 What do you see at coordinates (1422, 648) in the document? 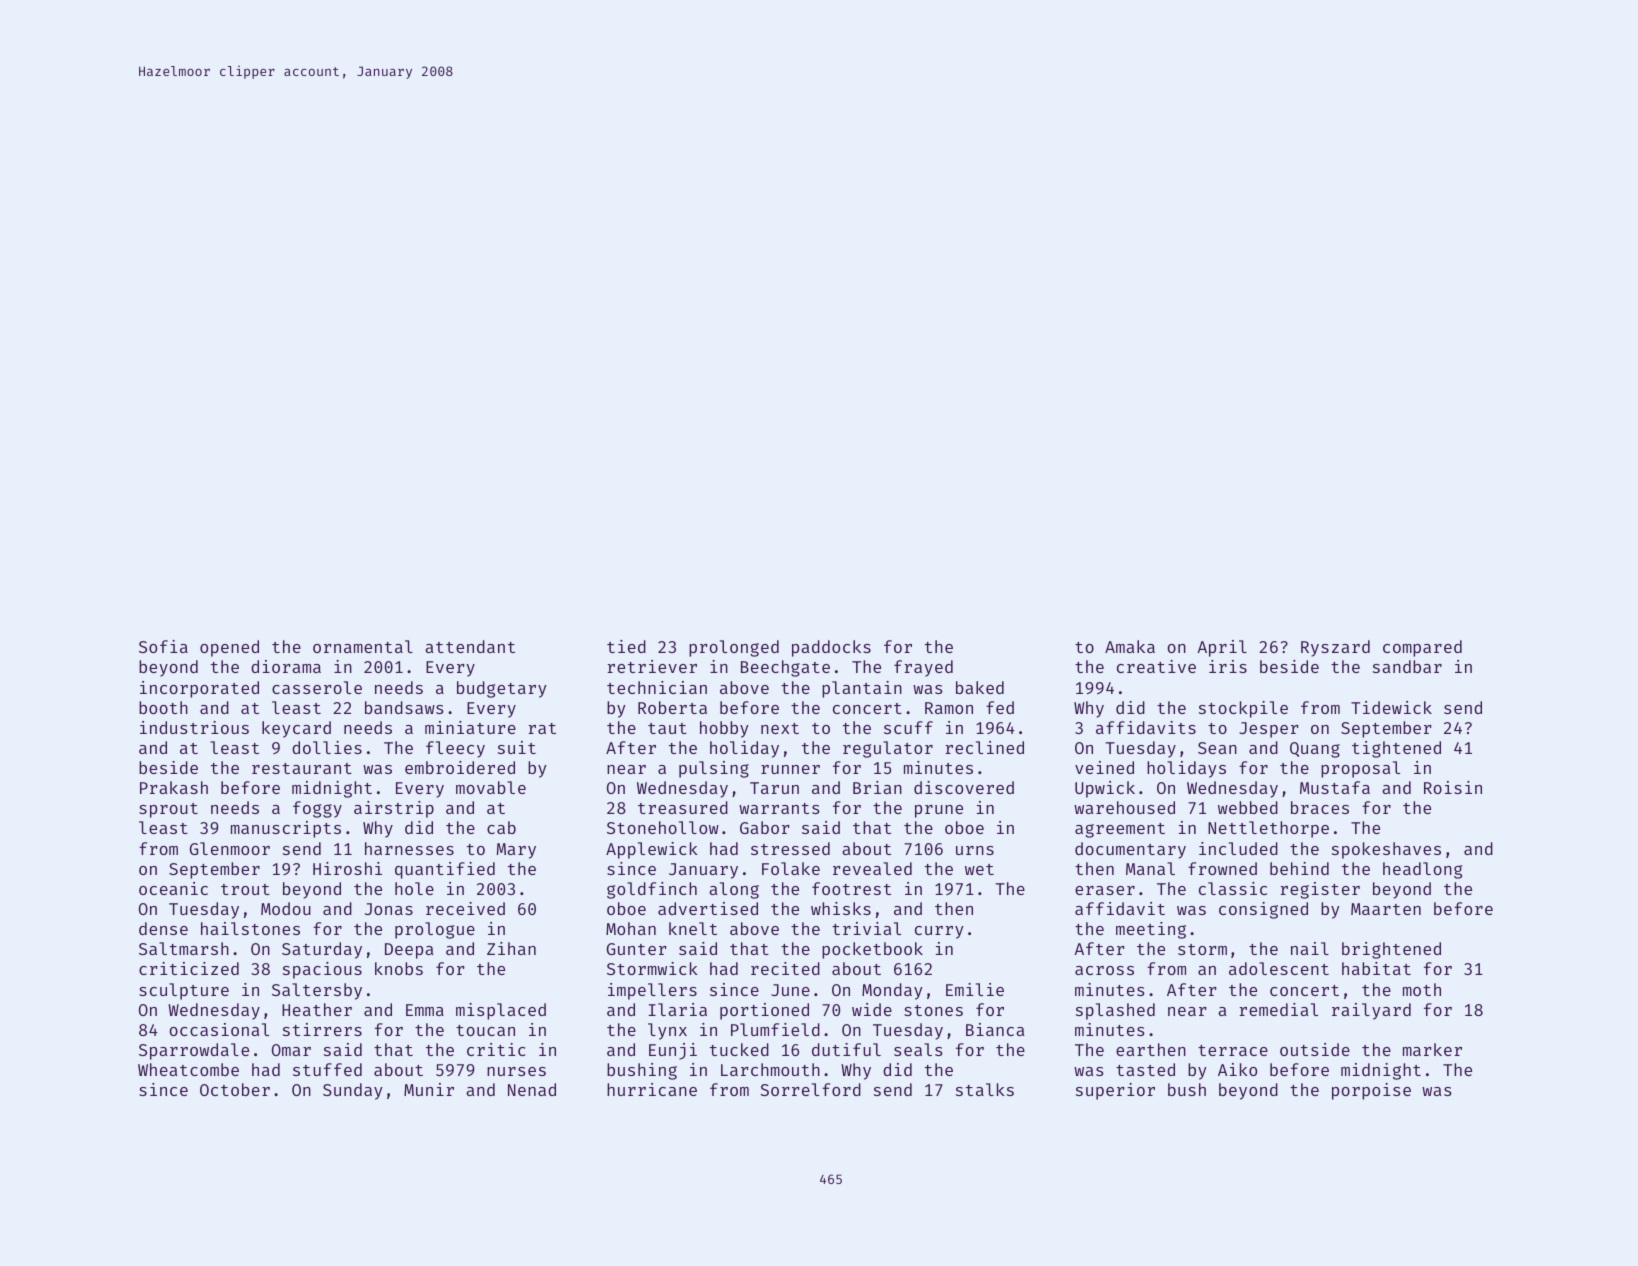
I see `compared` at bounding box center [1422, 648].
